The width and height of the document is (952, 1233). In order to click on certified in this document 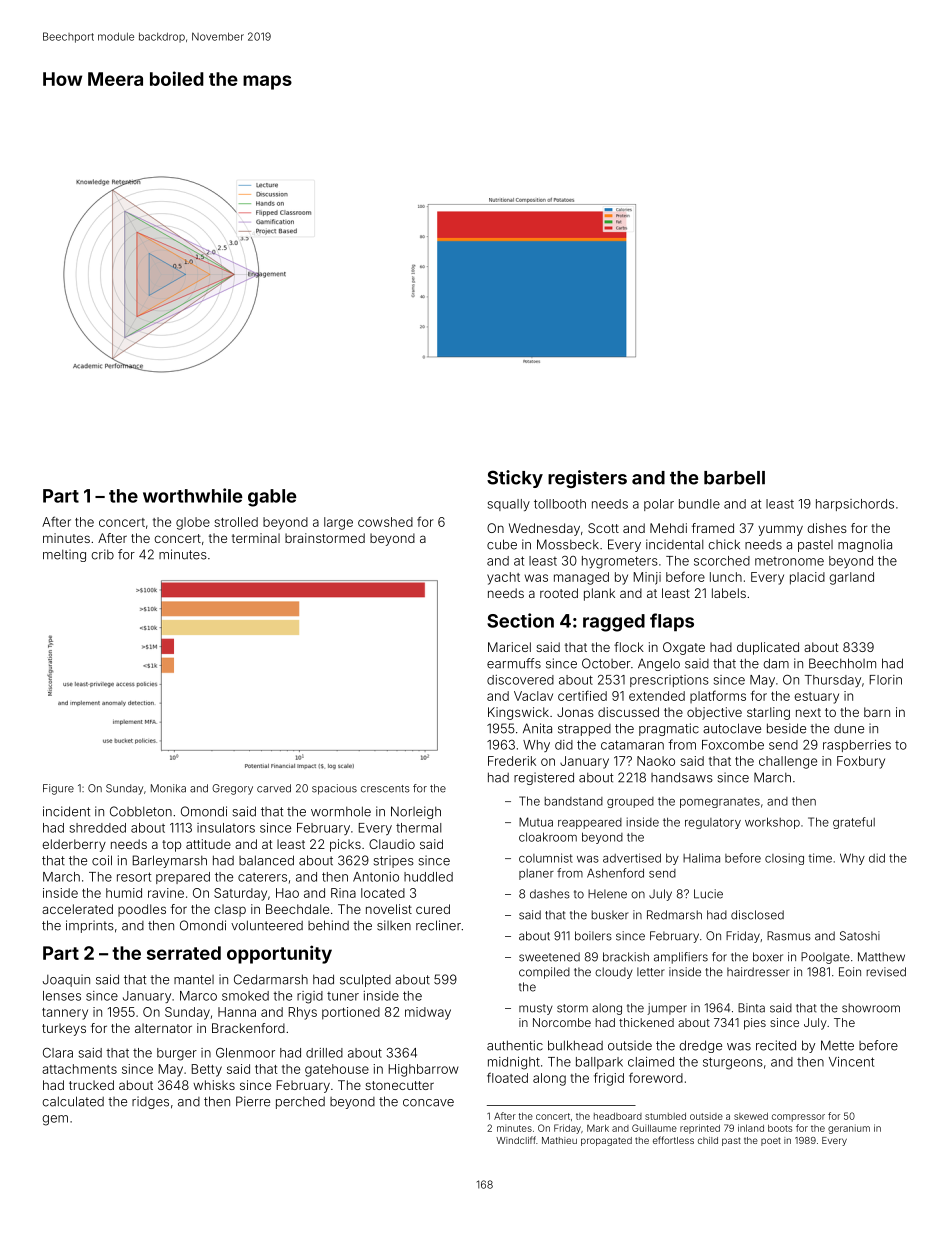, I will do `click(582, 695)`.
